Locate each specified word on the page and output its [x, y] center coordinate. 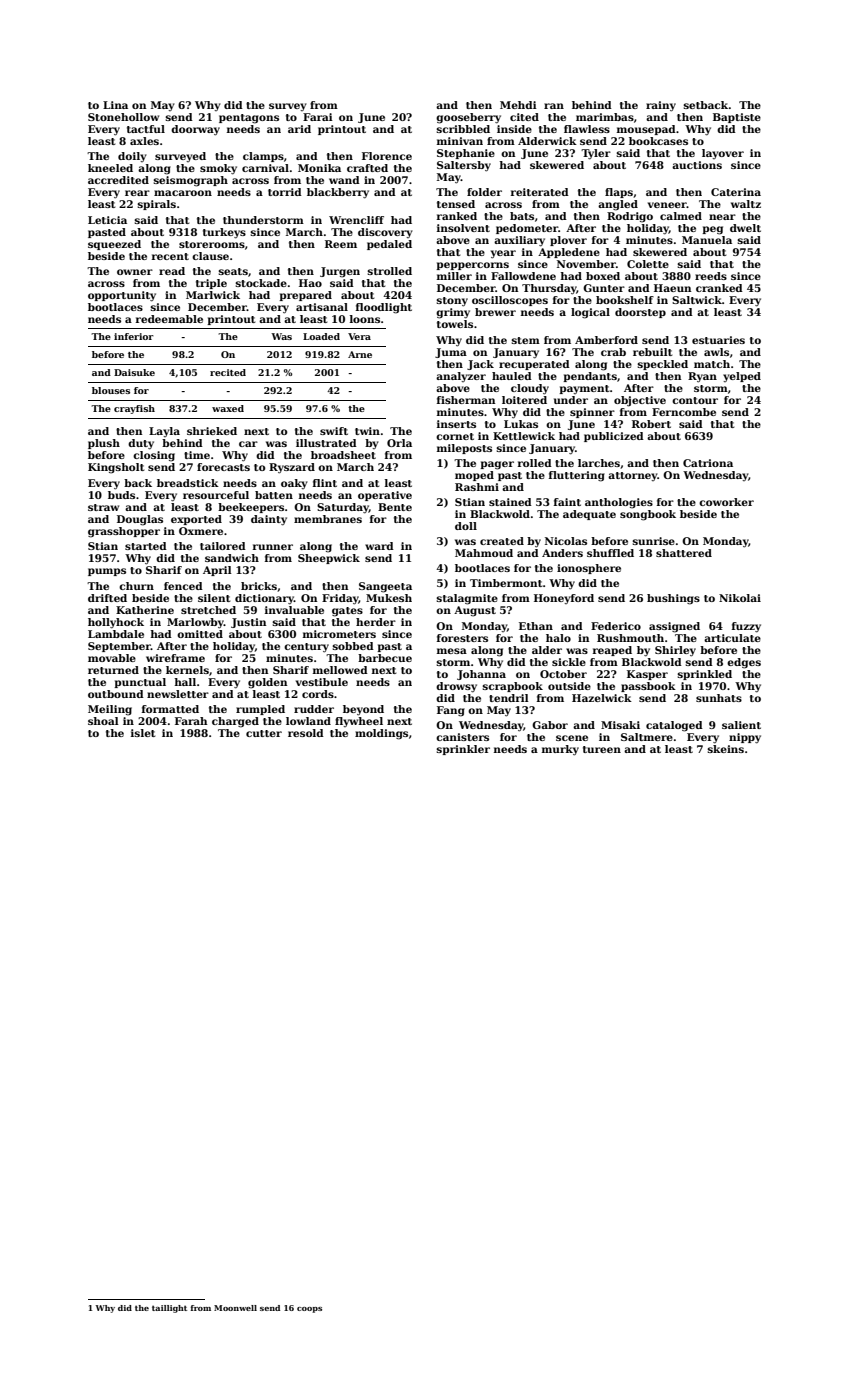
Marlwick [213, 295]
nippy [745, 738]
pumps [107, 572]
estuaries [718, 340]
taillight [169, 1309]
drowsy [456, 687]
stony [452, 302]
